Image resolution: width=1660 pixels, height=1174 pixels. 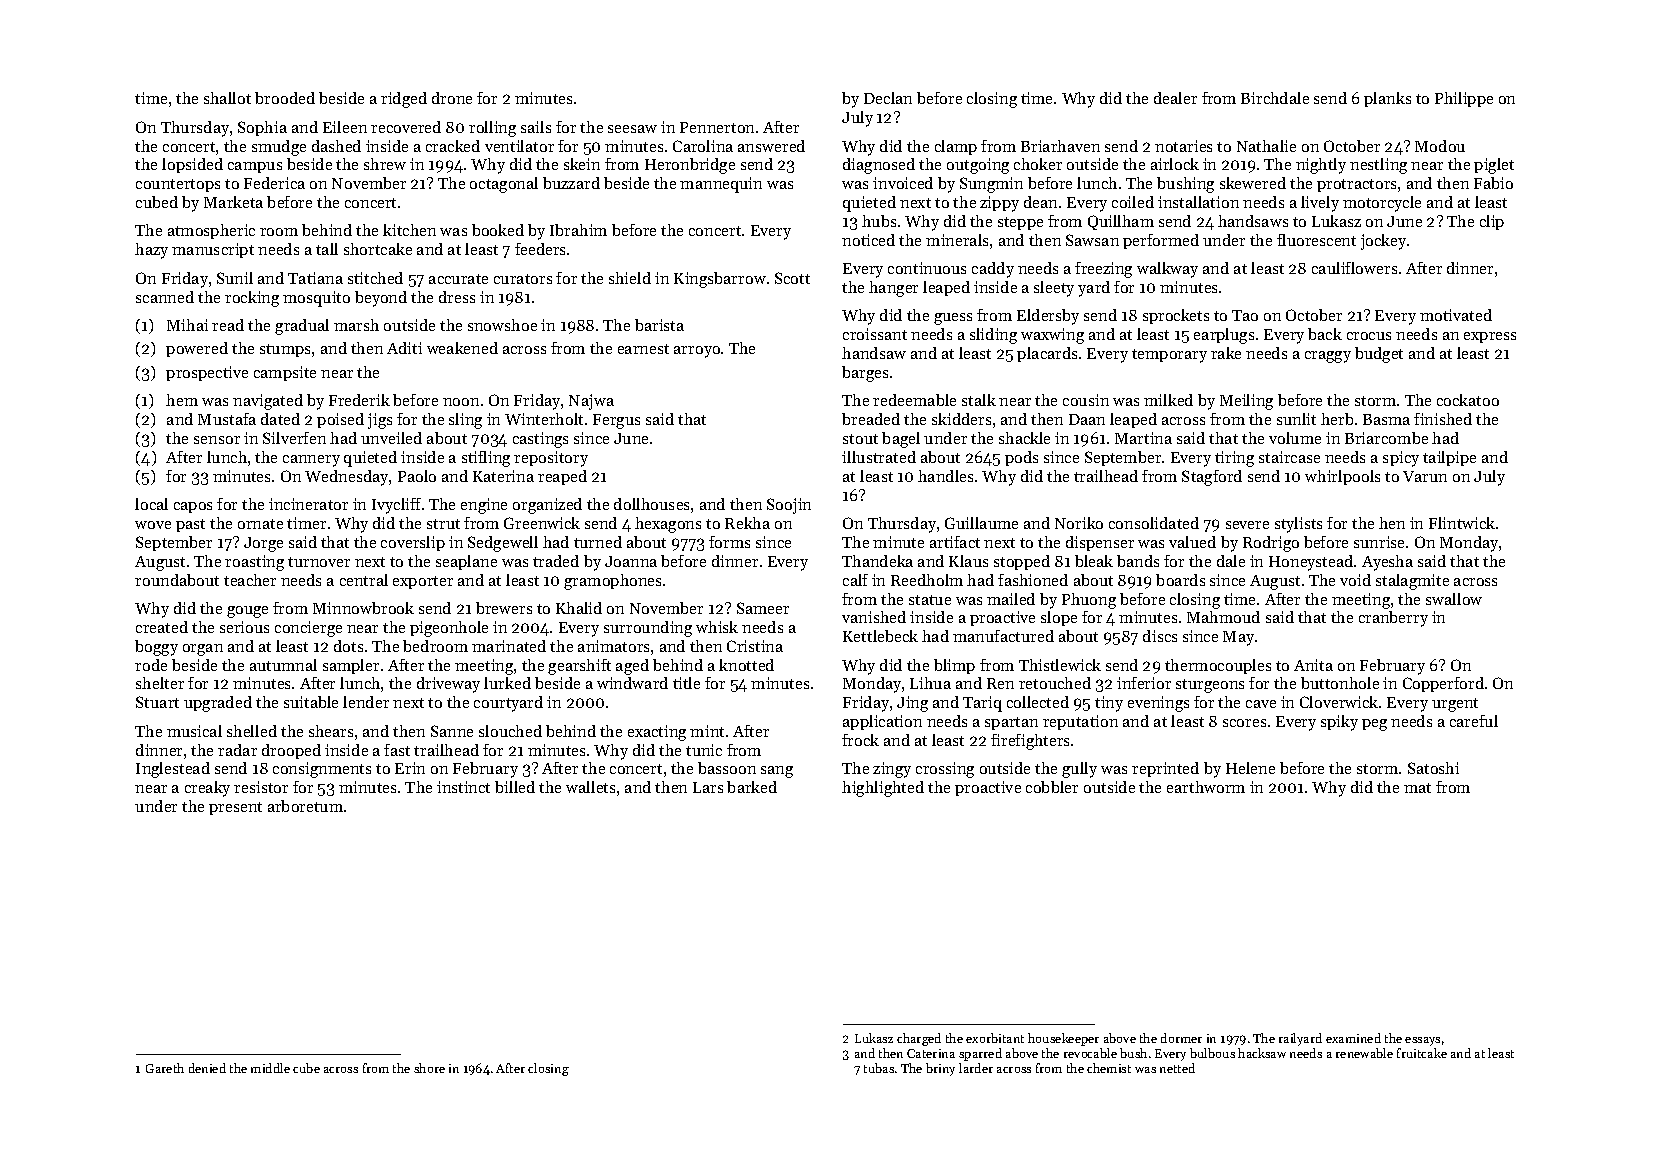 I want to click on netted, so click(x=1177, y=1068).
